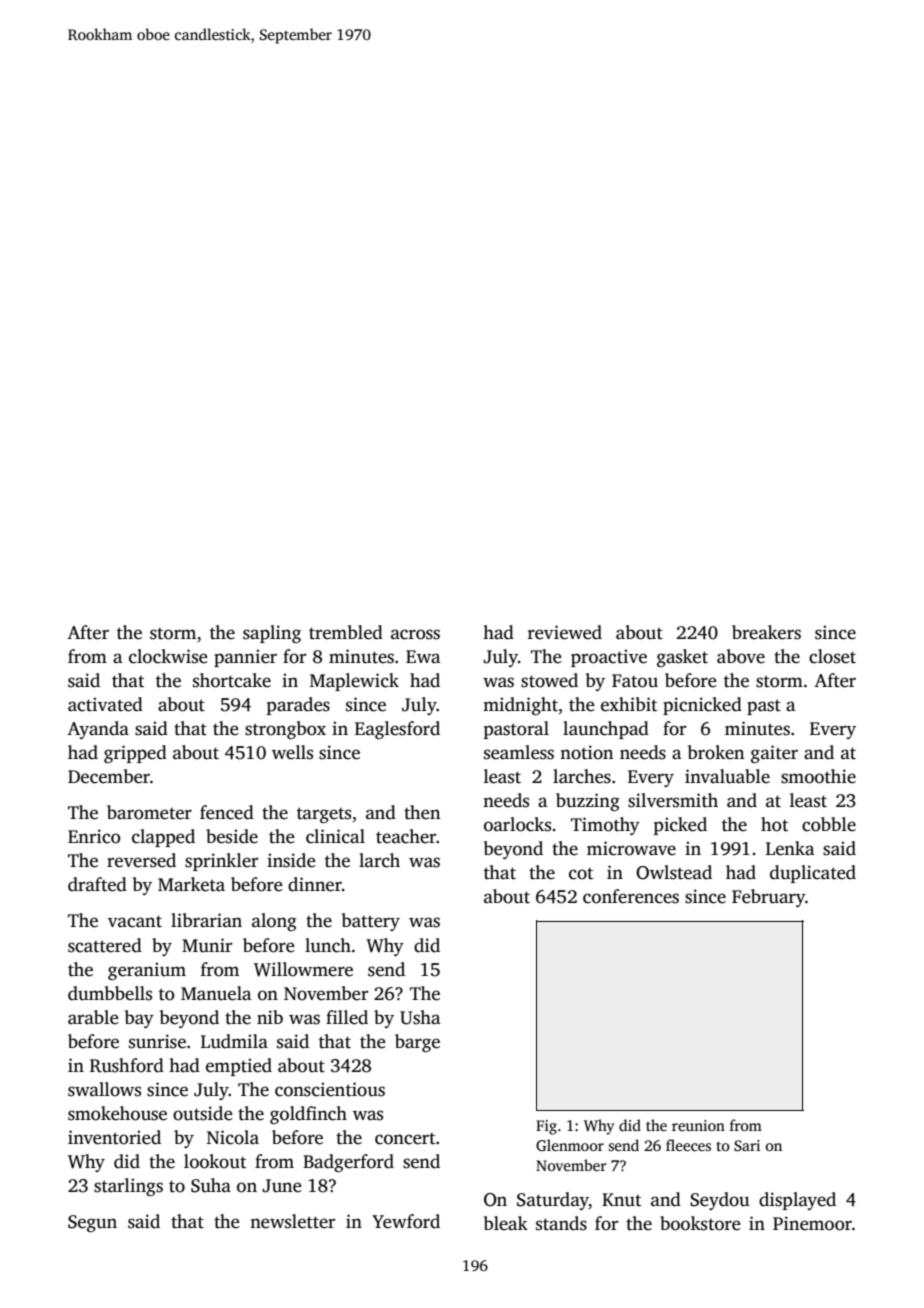 This document has width=924, height=1308. I want to click on Marketa, so click(191, 884).
